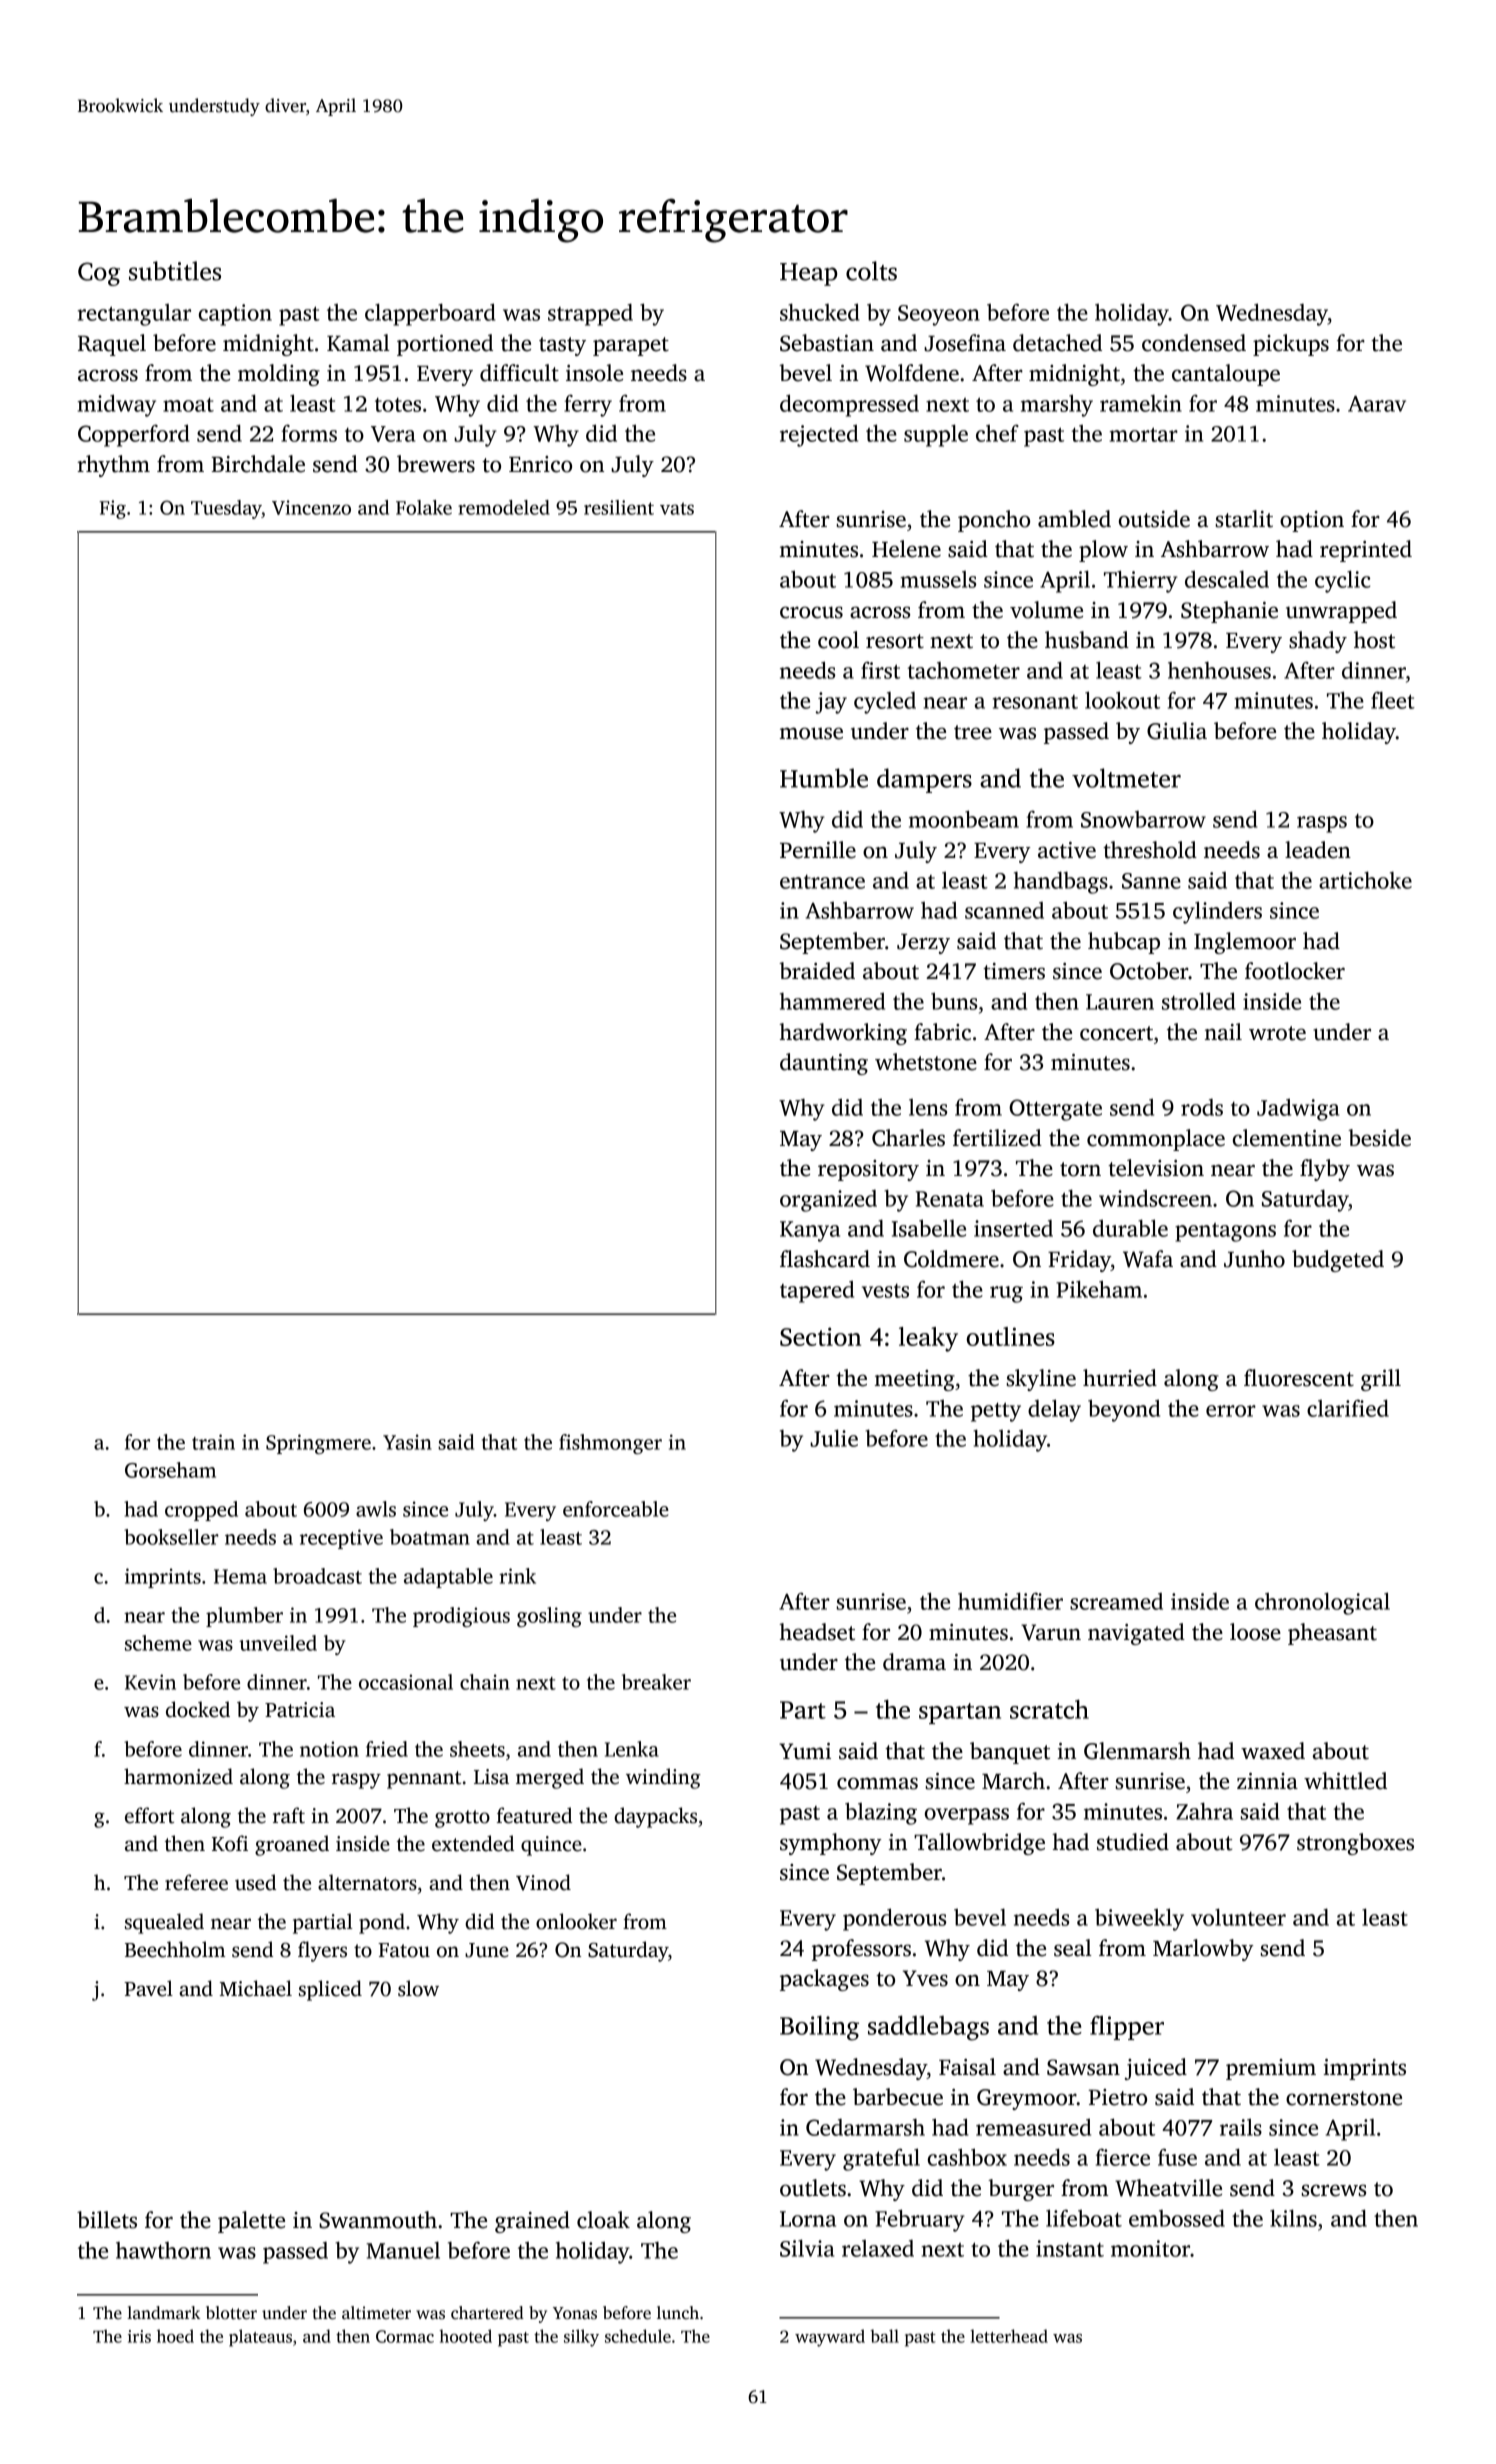 The width and height of the screenshot is (1496, 2464). I want to click on Birchdale, so click(258, 464).
